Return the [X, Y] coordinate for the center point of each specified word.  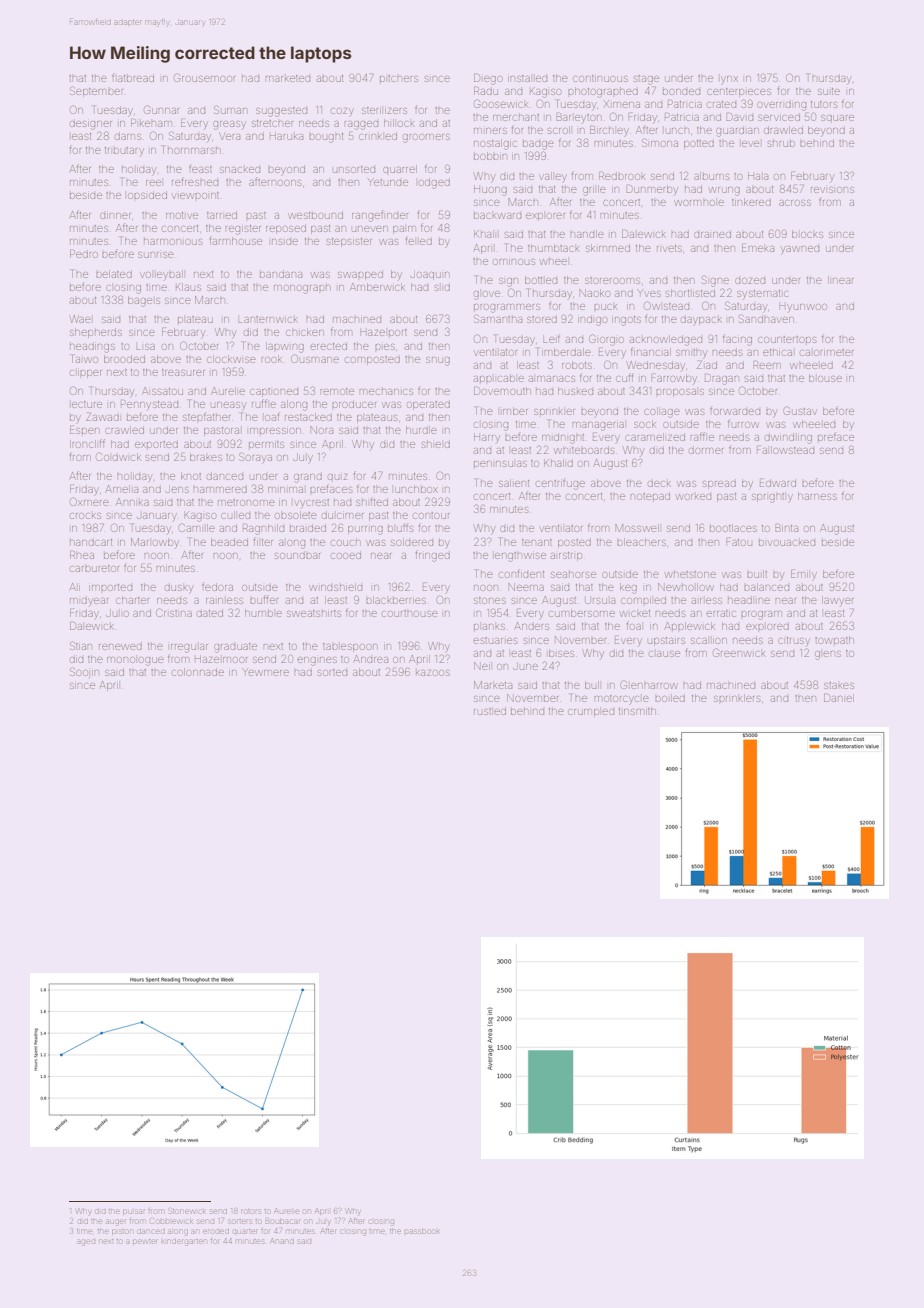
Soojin [84, 672]
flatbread [133, 78]
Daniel [839, 698]
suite [829, 91]
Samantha [498, 318]
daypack [701, 321]
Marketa [493, 685]
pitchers [399, 78]
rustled [490, 711]
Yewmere [265, 672]
